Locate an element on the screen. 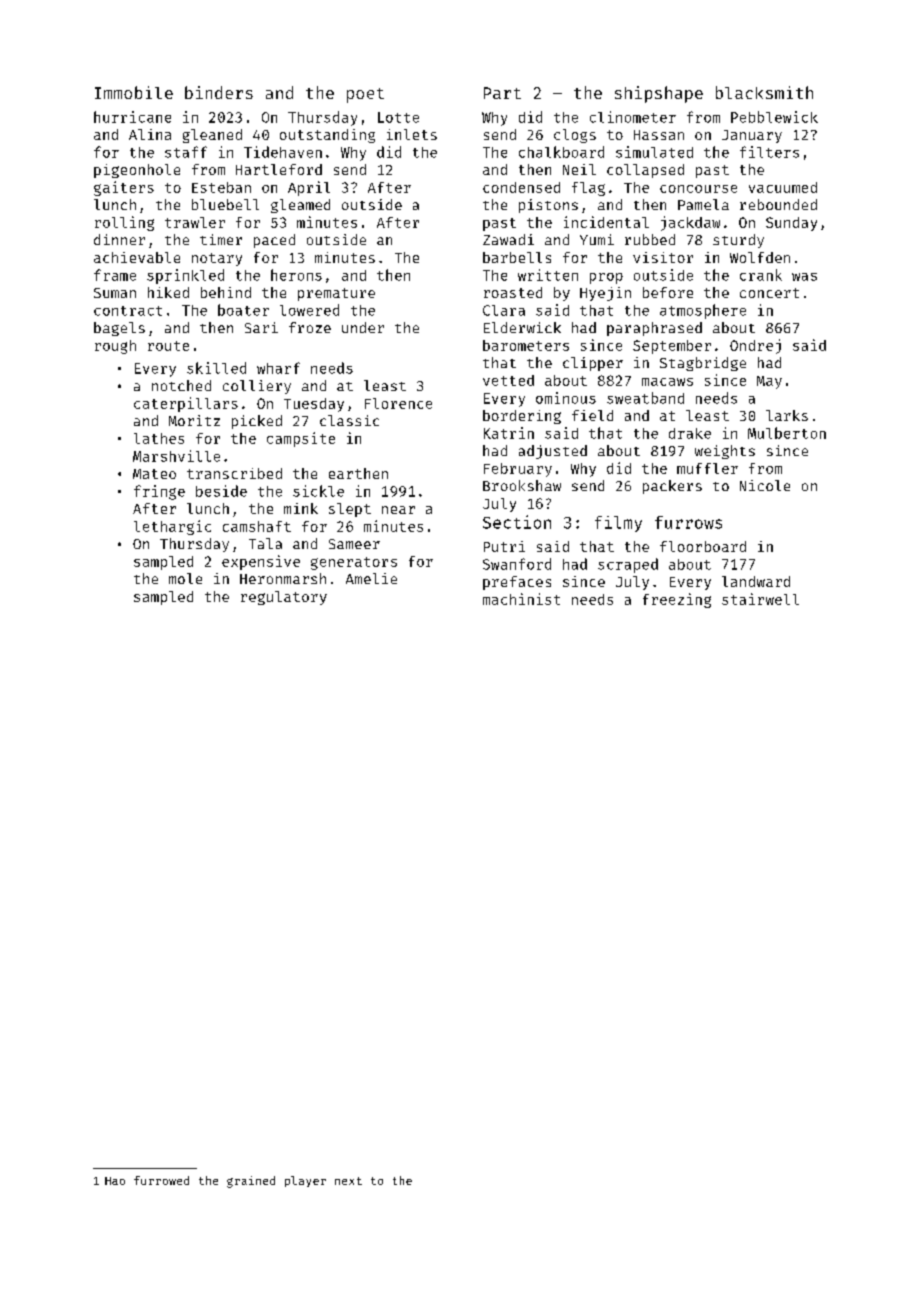 The width and height of the screenshot is (924, 1308). player is located at coordinates (305, 1181).
